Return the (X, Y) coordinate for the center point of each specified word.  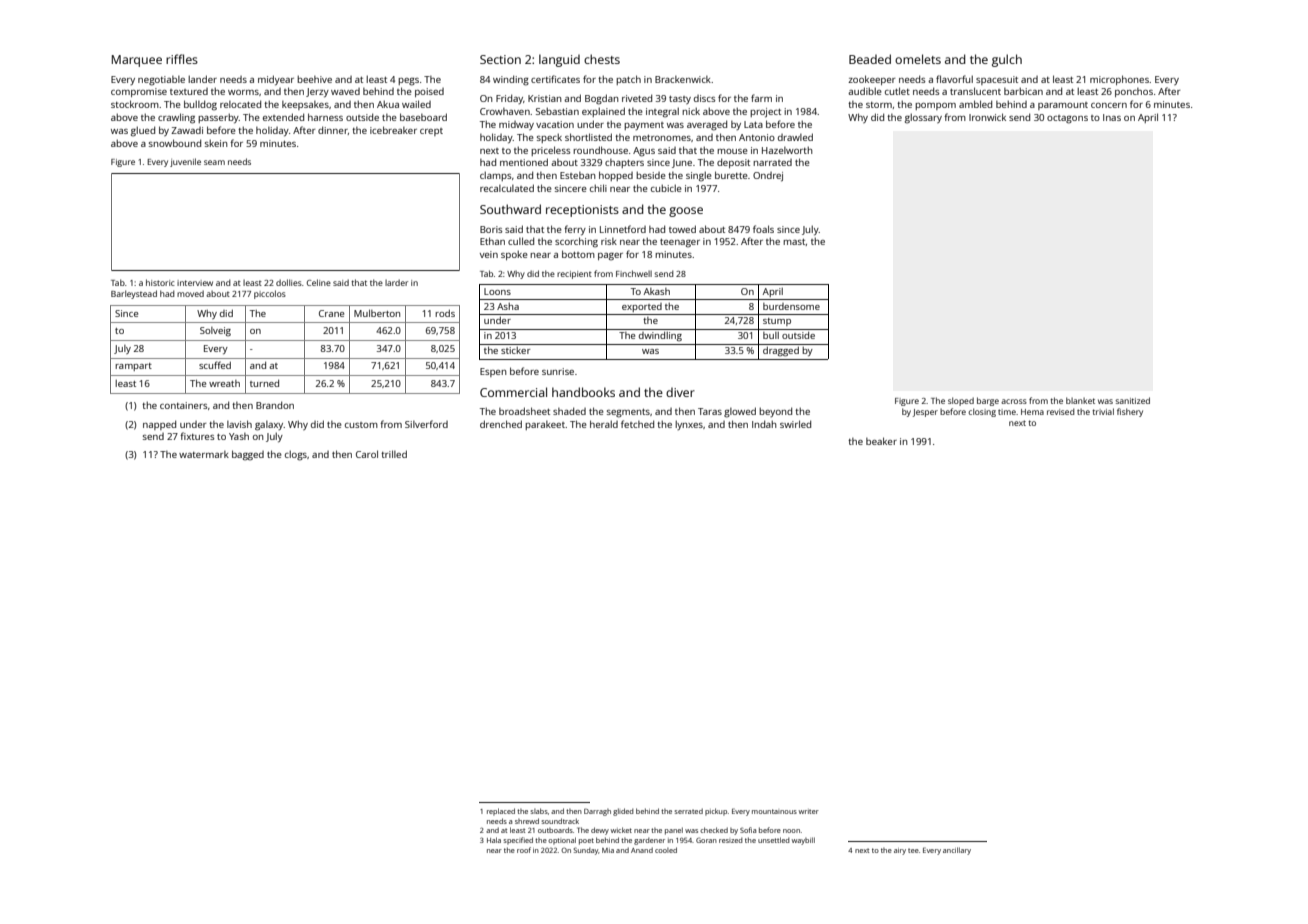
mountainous (774, 811)
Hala (494, 840)
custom (361, 425)
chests (602, 59)
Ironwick (987, 117)
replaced (501, 812)
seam (214, 162)
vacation (555, 124)
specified (518, 841)
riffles (182, 59)
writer (809, 812)
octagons (1067, 119)
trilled (394, 454)
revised (1061, 411)
